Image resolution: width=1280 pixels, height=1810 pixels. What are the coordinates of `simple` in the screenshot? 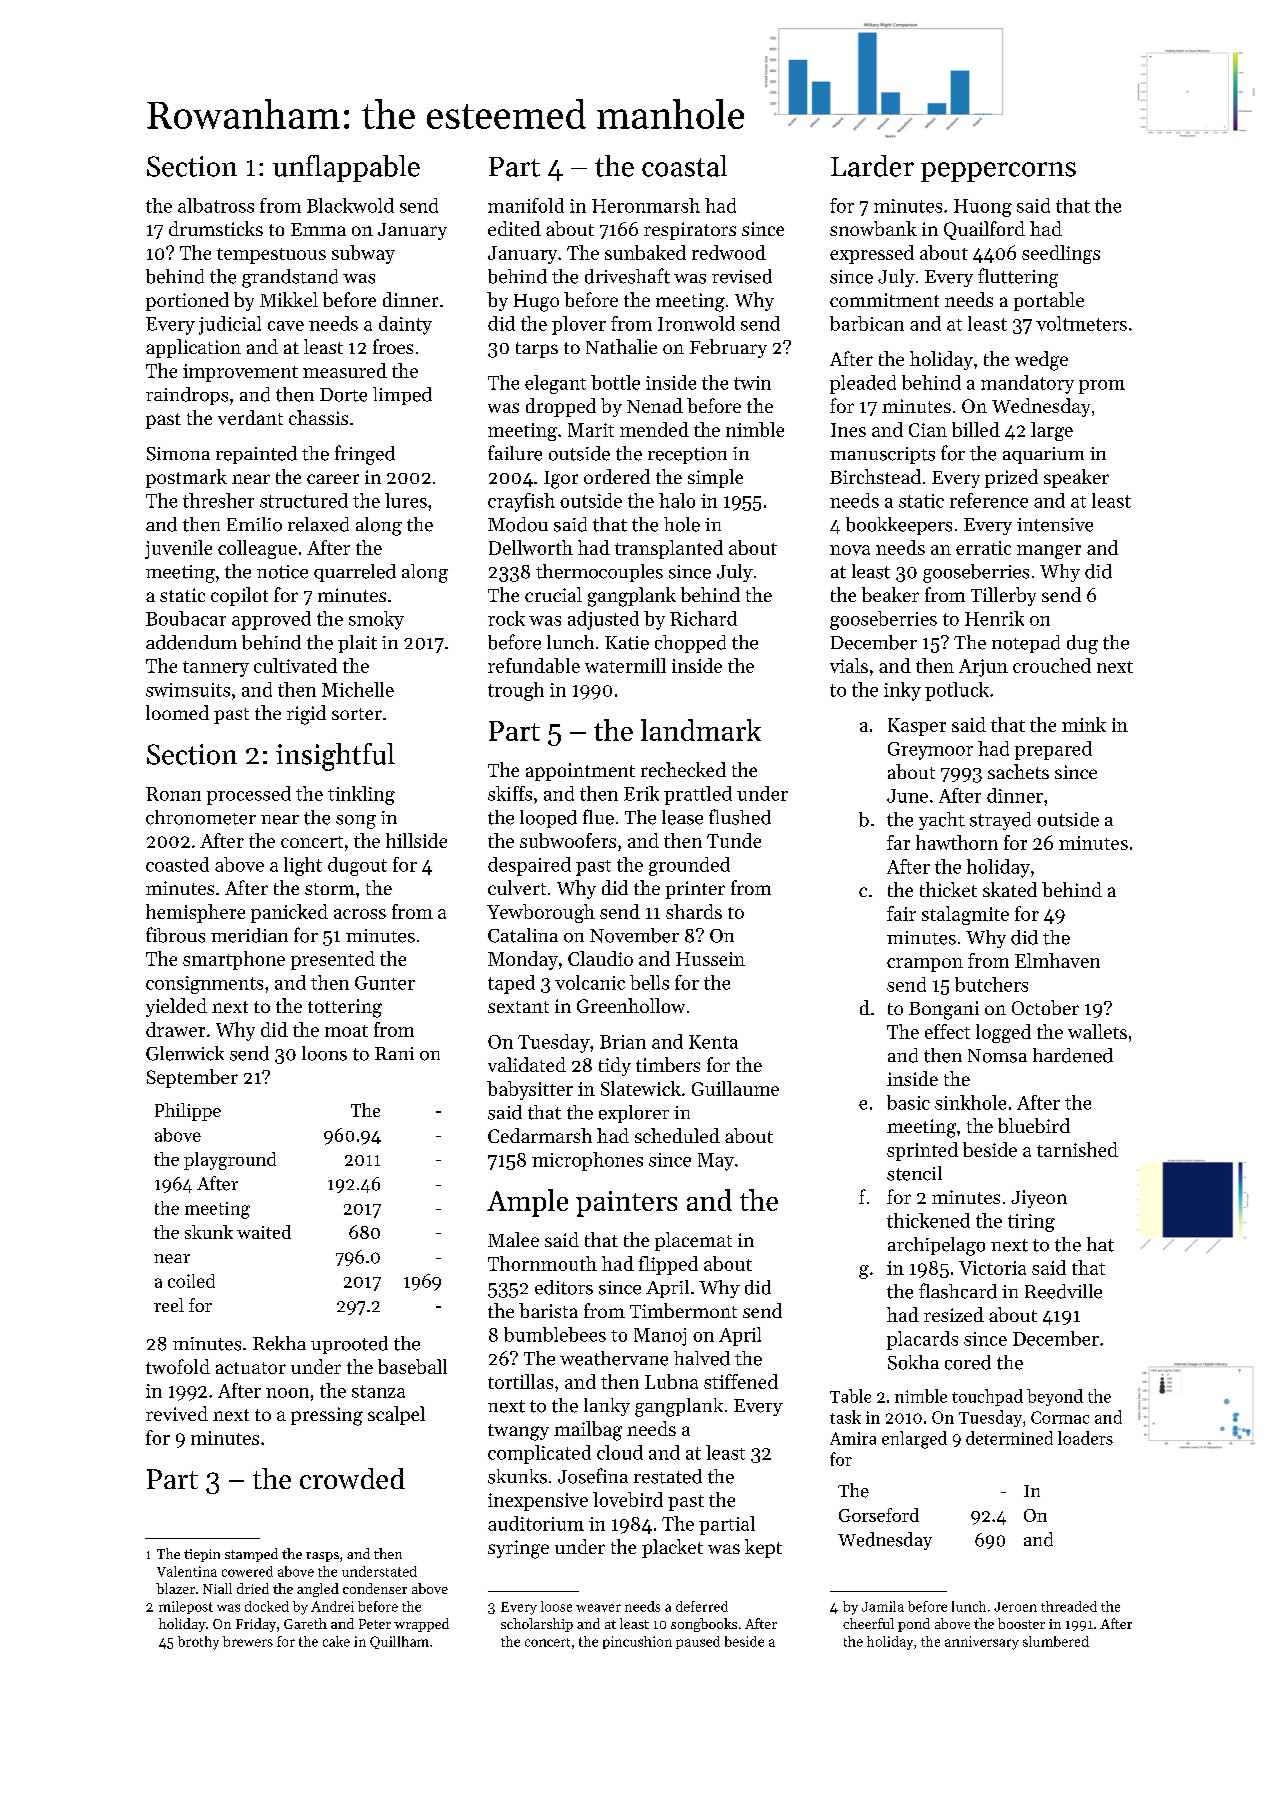 It's located at (715, 478).
